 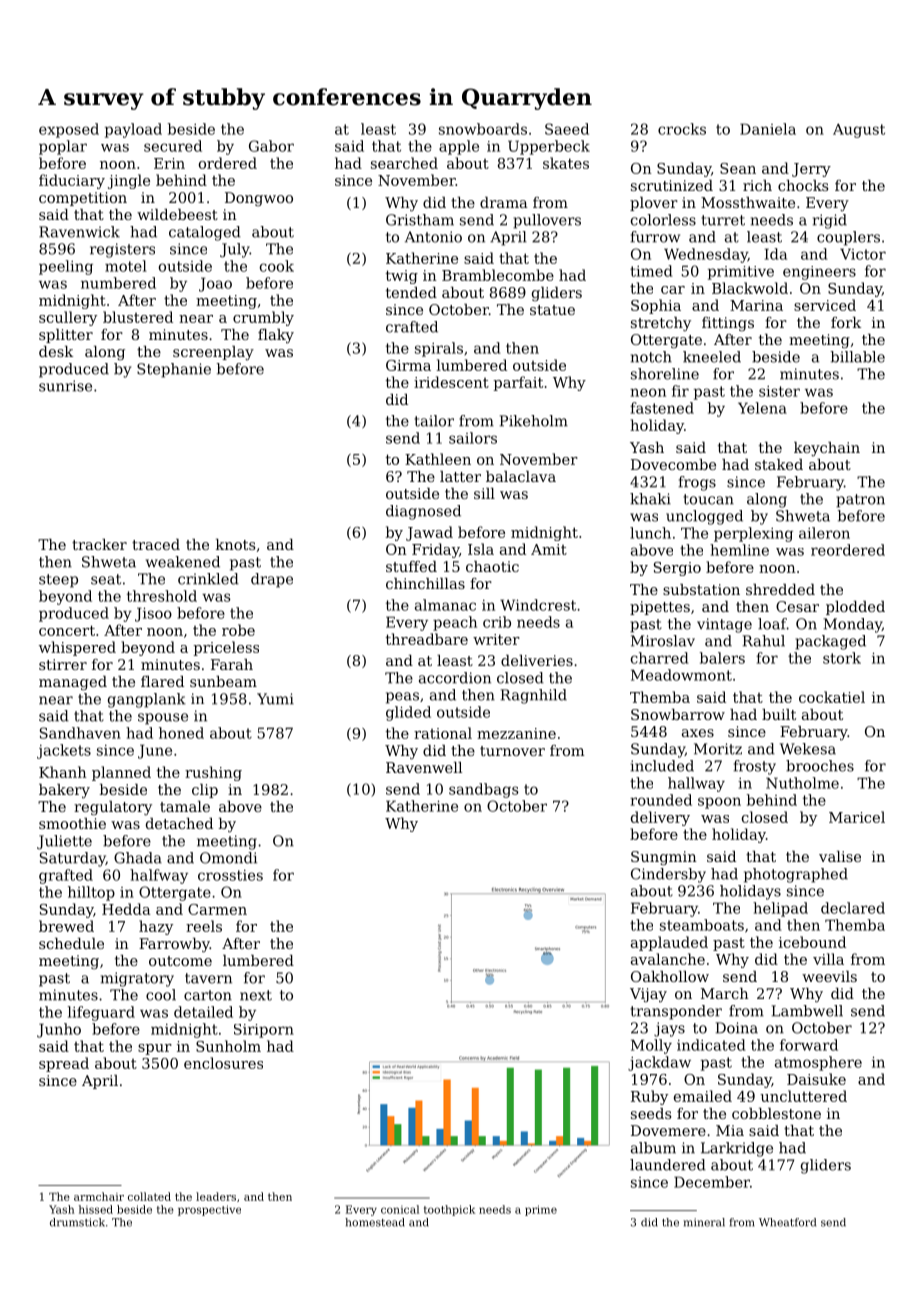 I want to click on brewed, so click(x=66, y=926).
